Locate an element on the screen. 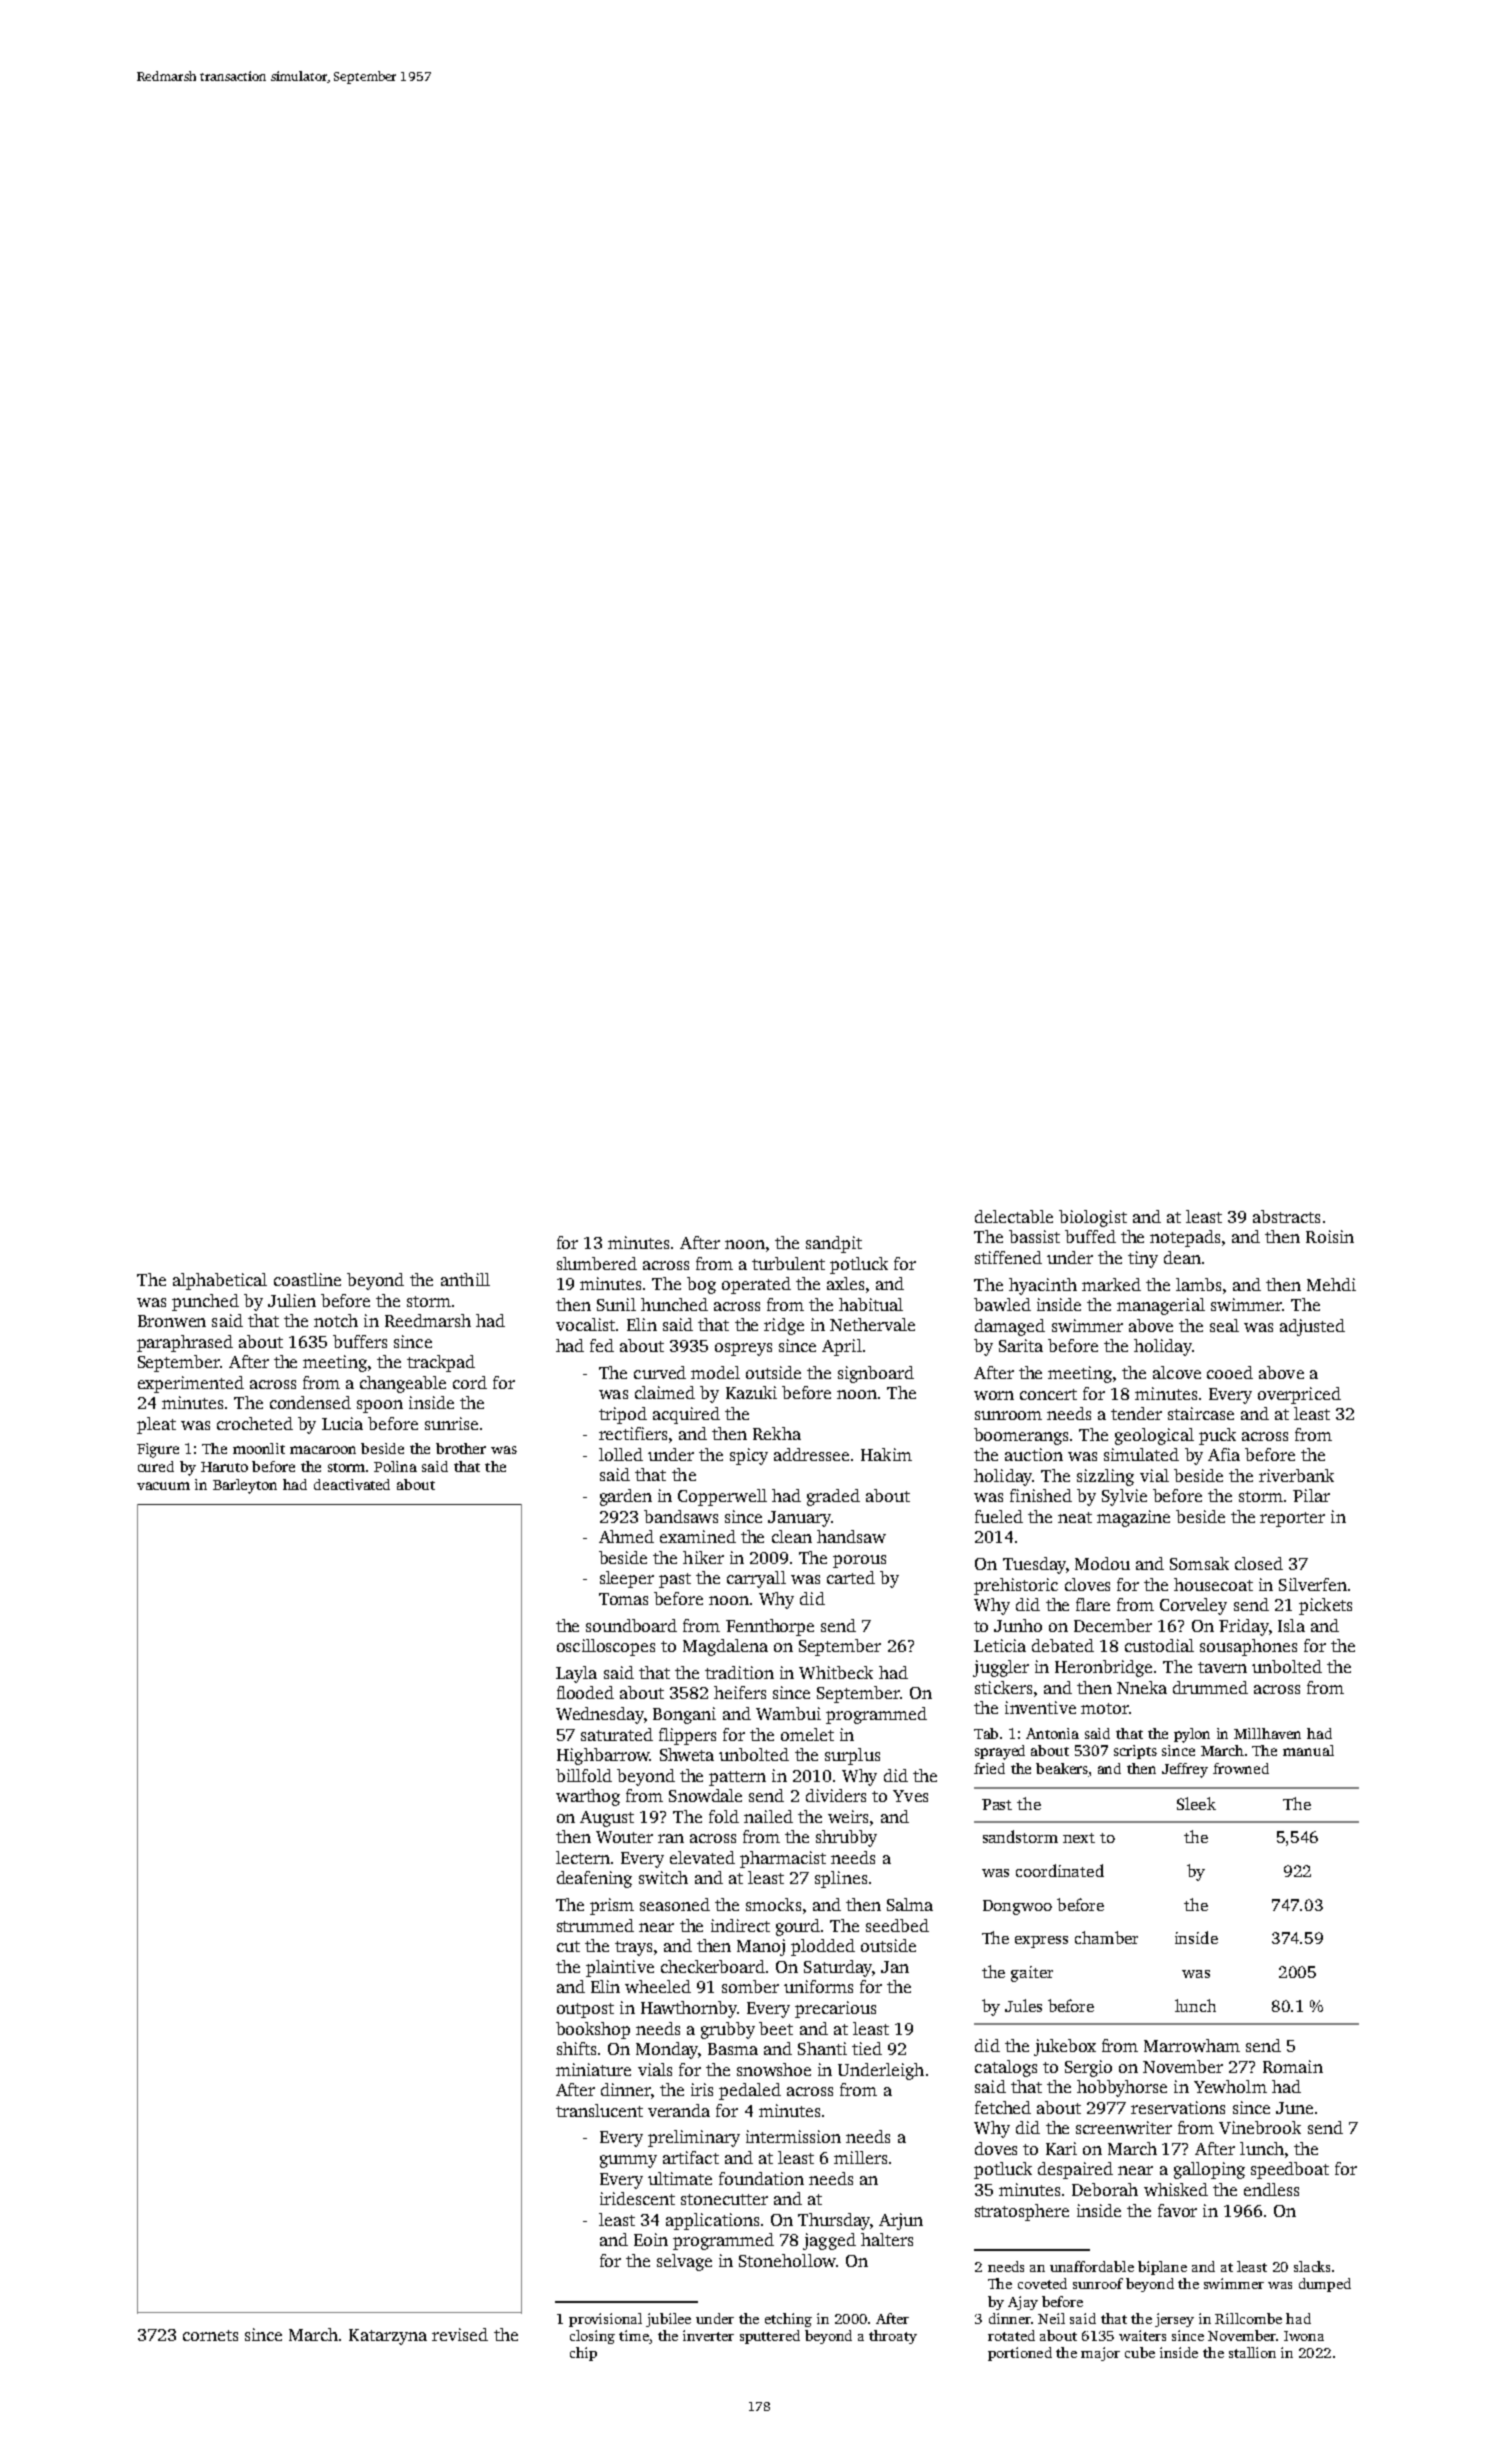  Whitbeck is located at coordinates (836, 1672).
